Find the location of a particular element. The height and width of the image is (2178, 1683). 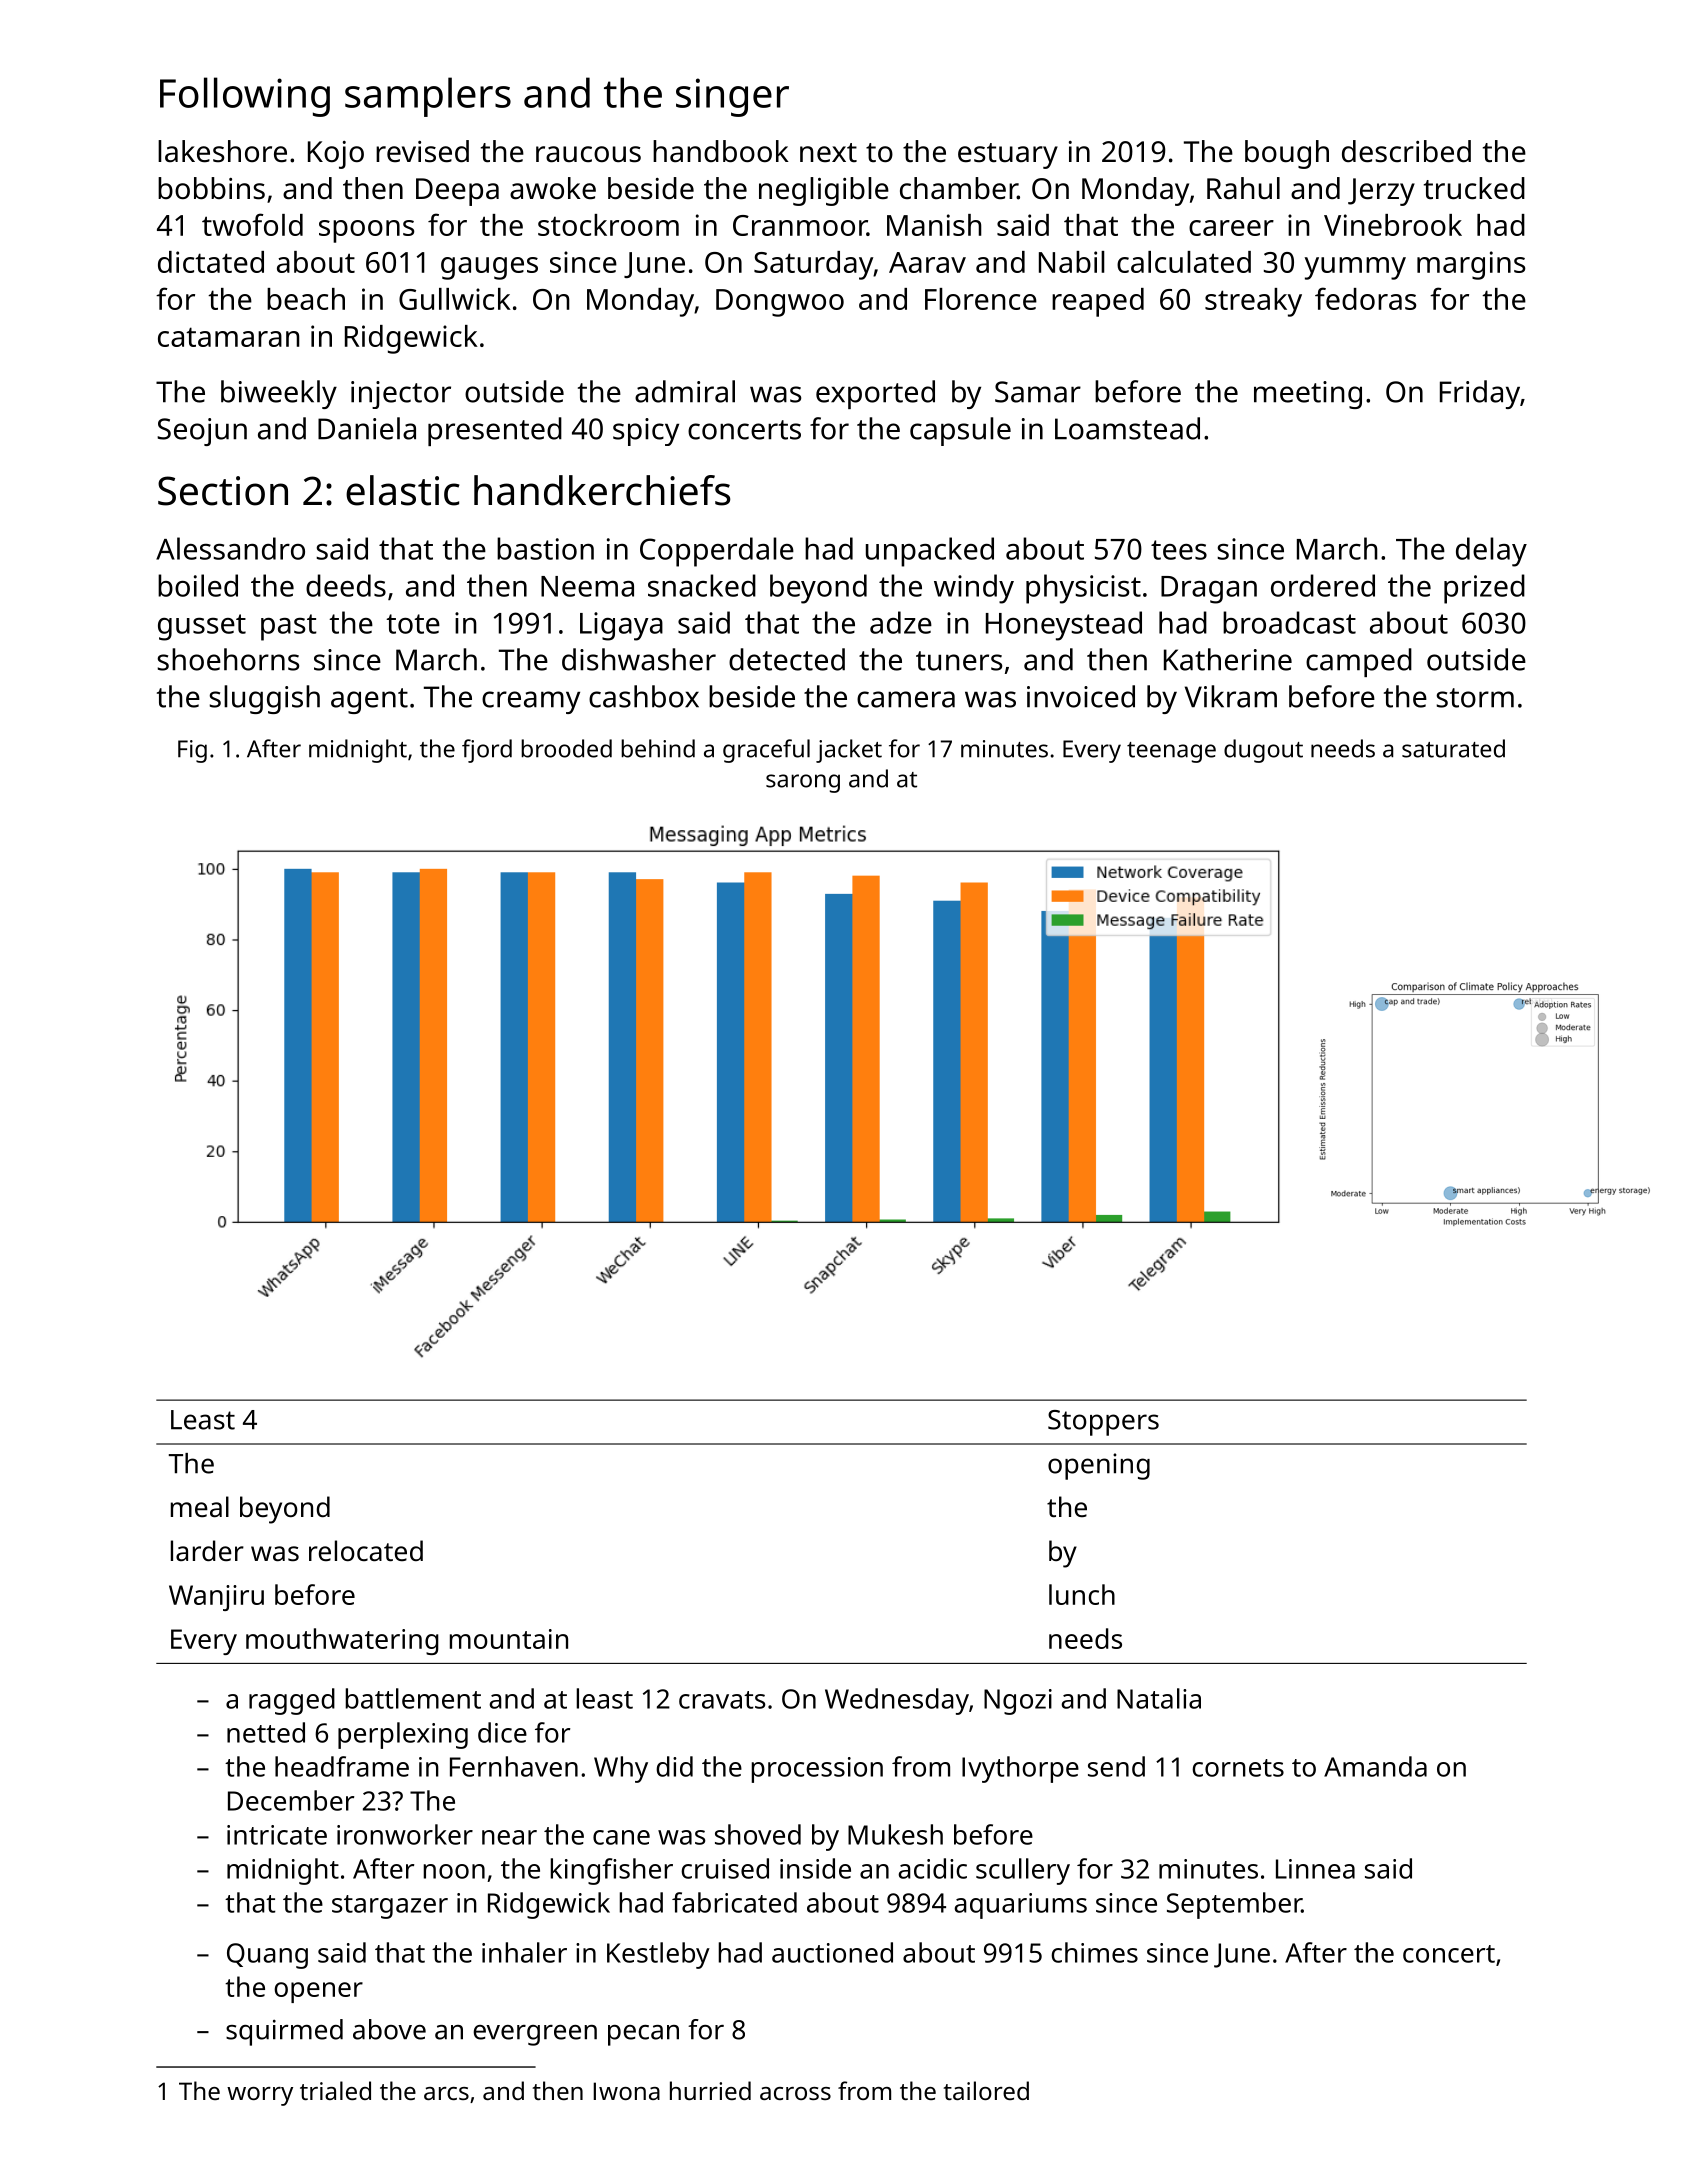

cravats is located at coordinates (722, 1700).
